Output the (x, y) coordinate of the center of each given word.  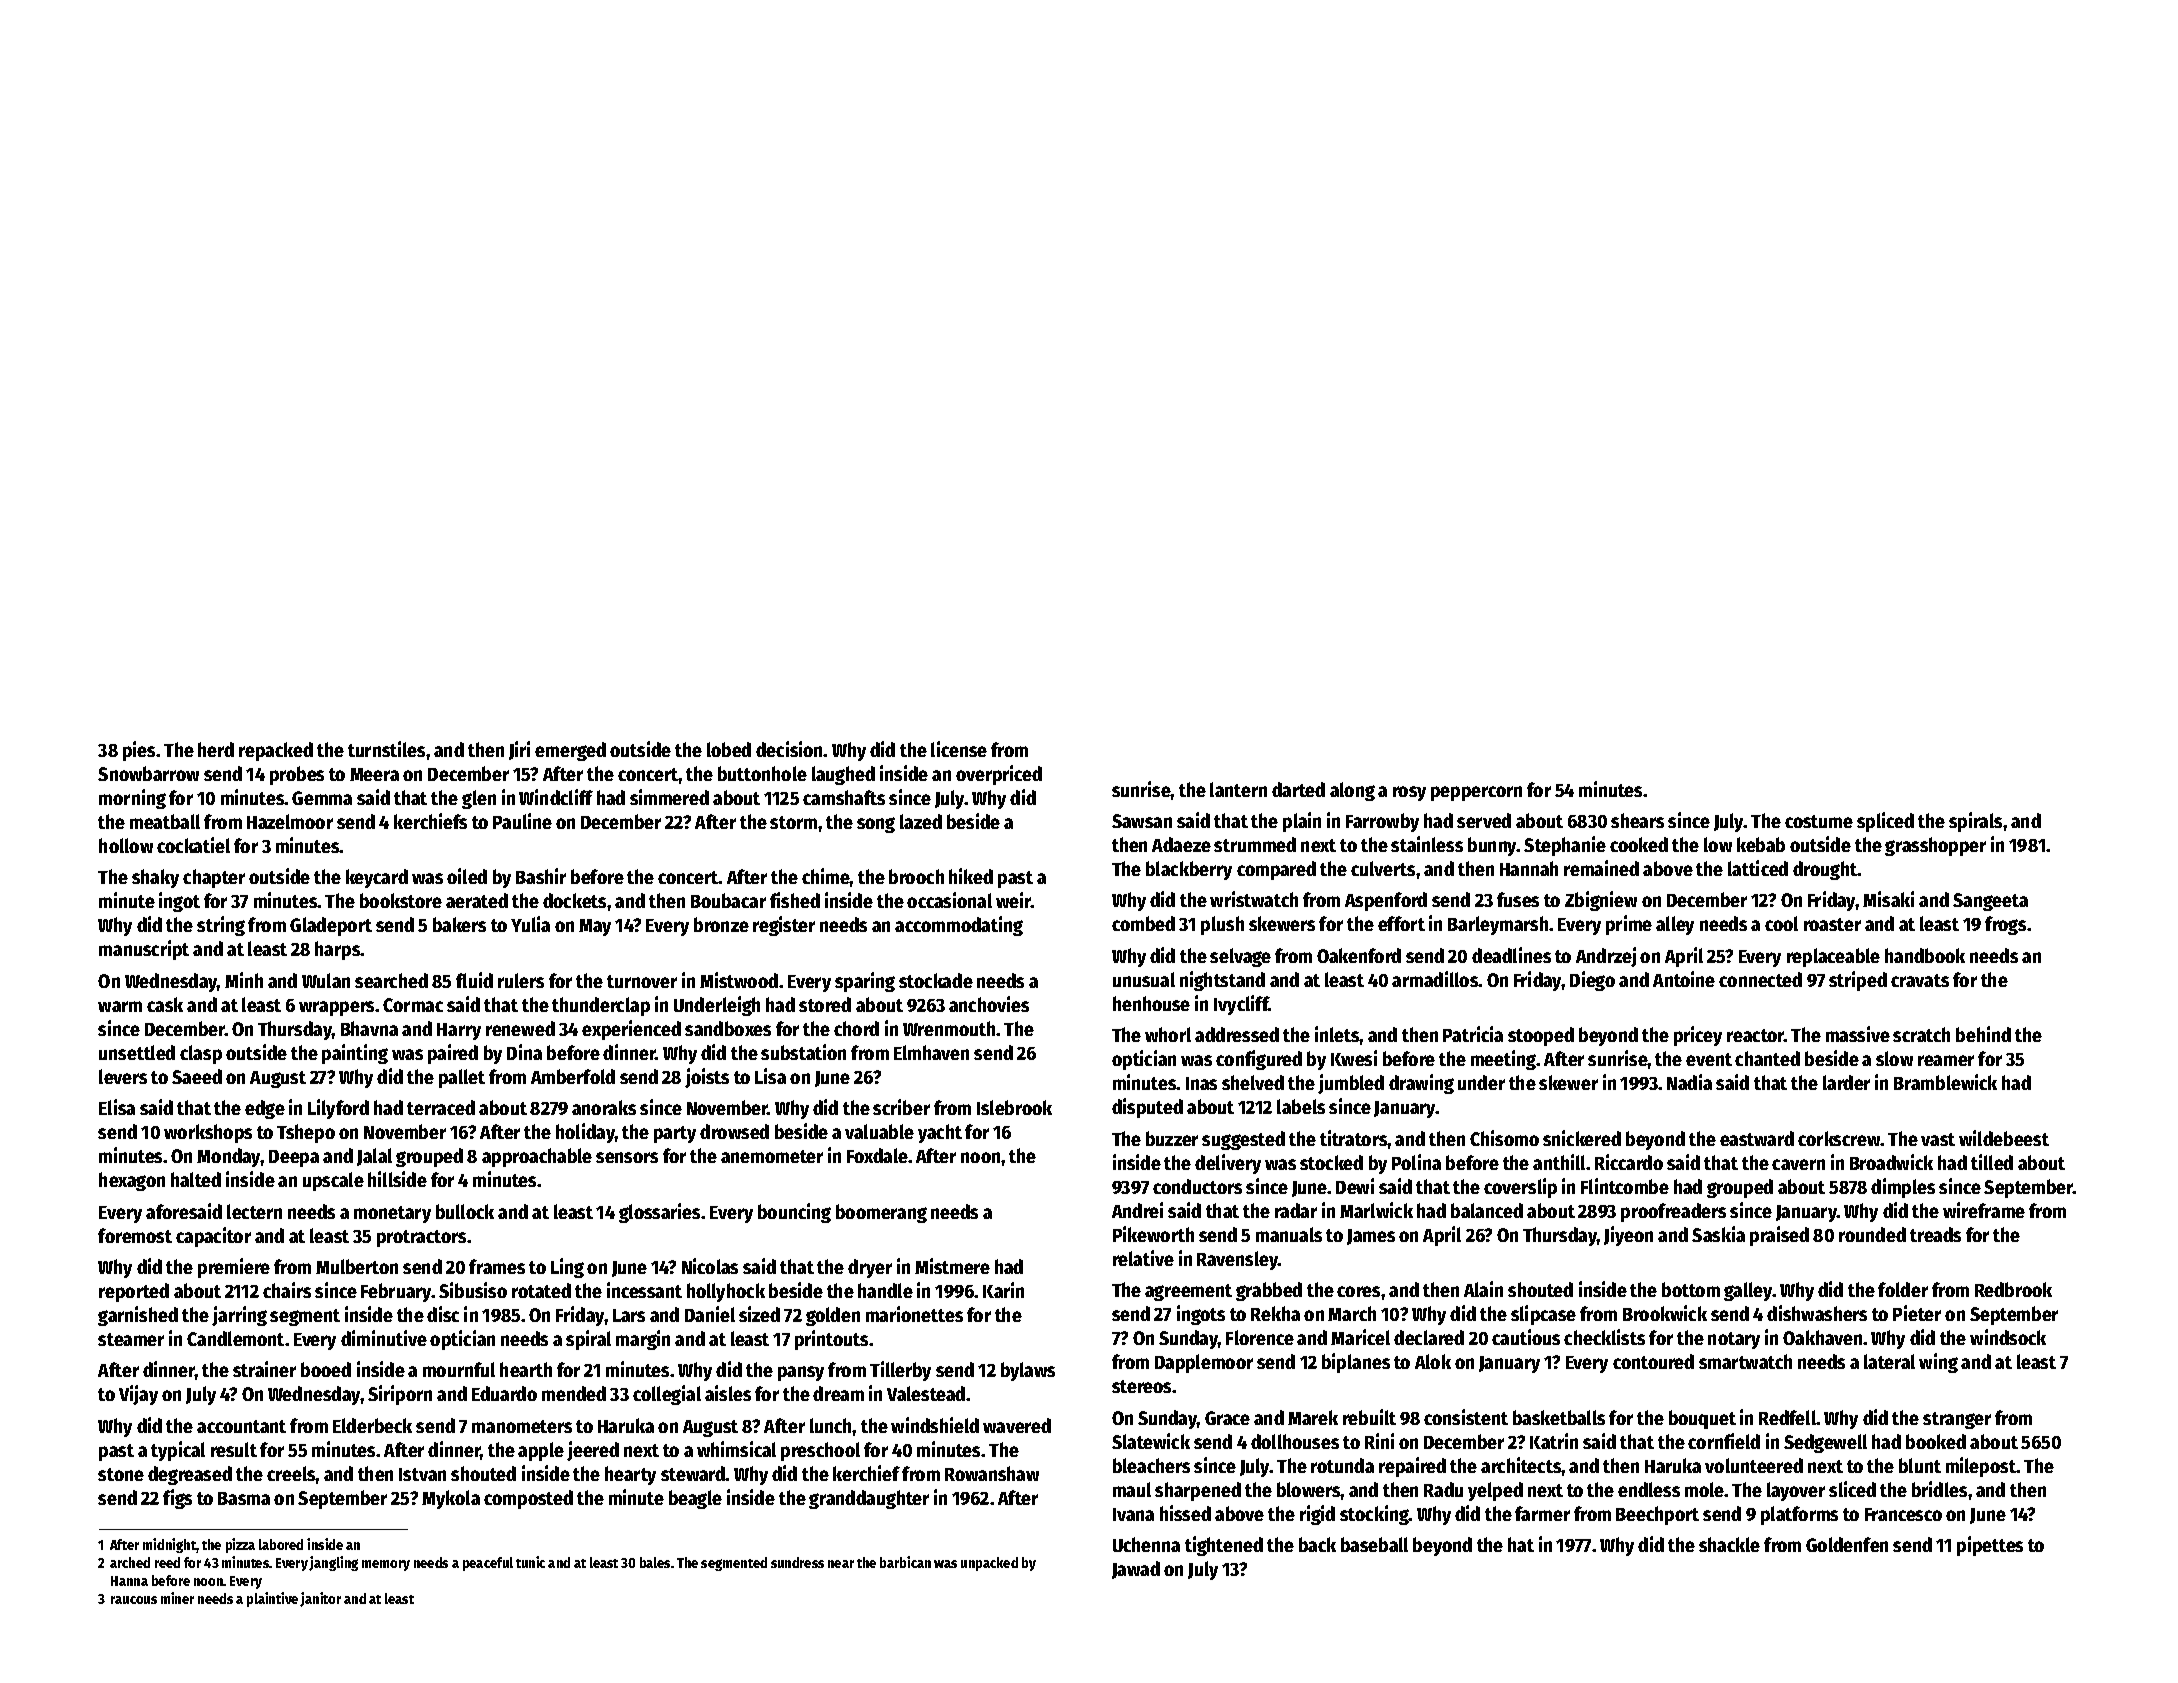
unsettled (137, 1052)
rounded (1872, 1234)
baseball (1374, 1544)
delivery (1228, 1164)
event (1709, 1059)
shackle (1729, 1544)
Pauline (522, 821)
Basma (244, 1498)
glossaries (659, 1213)
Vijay (138, 1395)
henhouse (1151, 1003)
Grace (1227, 1418)
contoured (1653, 1361)
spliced (1885, 822)
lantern (1238, 789)
